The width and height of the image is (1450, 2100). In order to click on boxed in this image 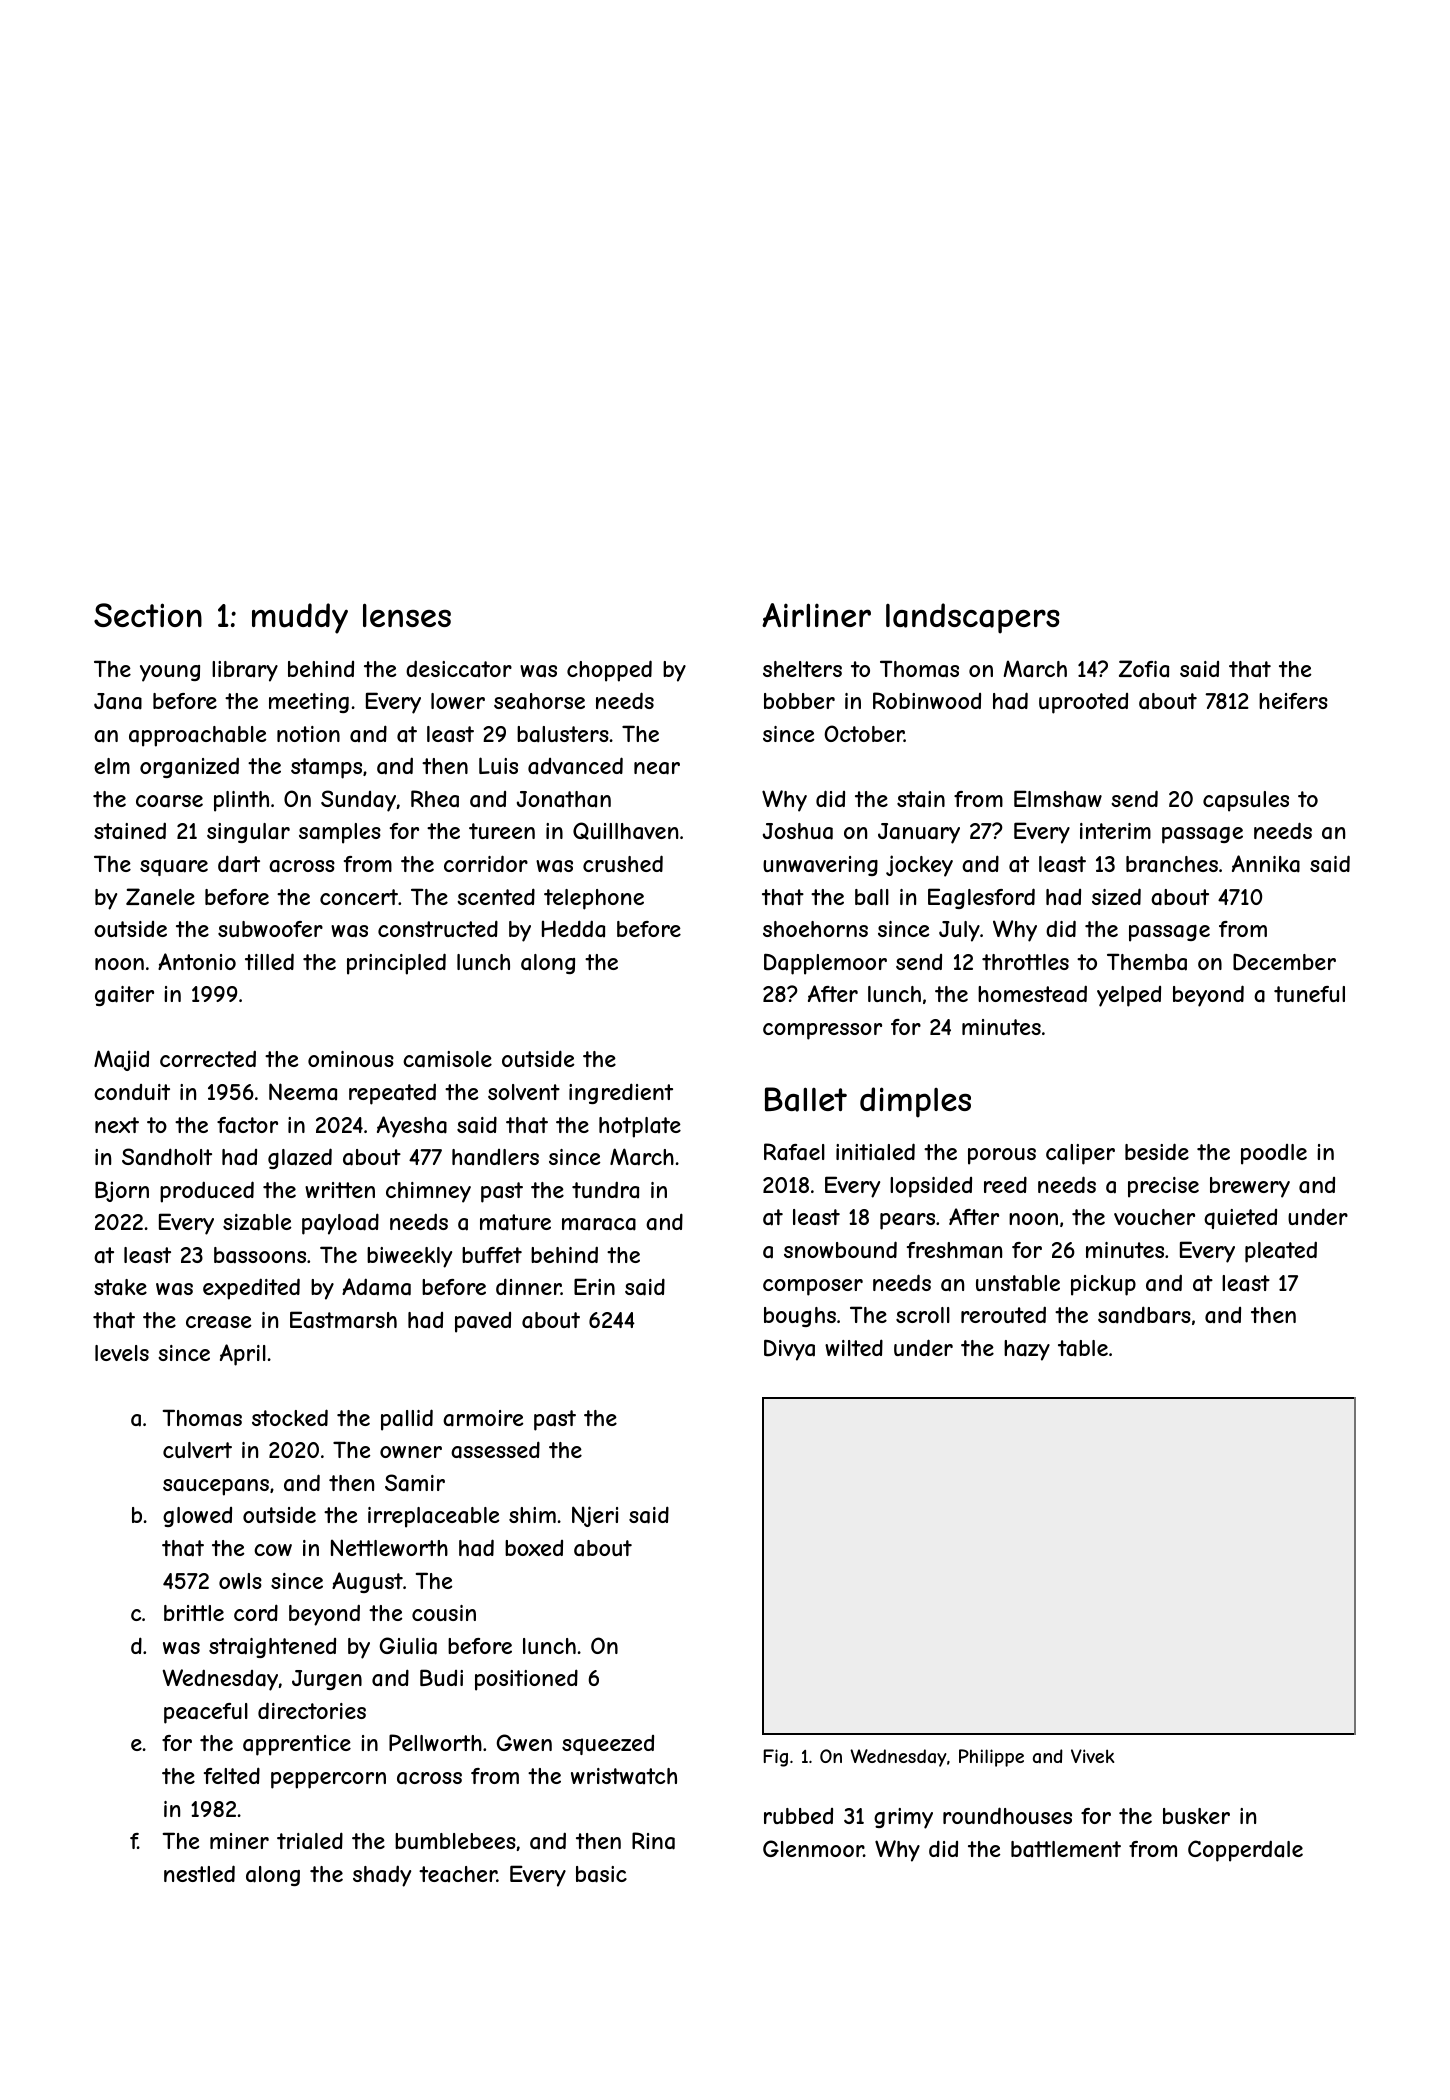, I will do `click(534, 1548)`.
